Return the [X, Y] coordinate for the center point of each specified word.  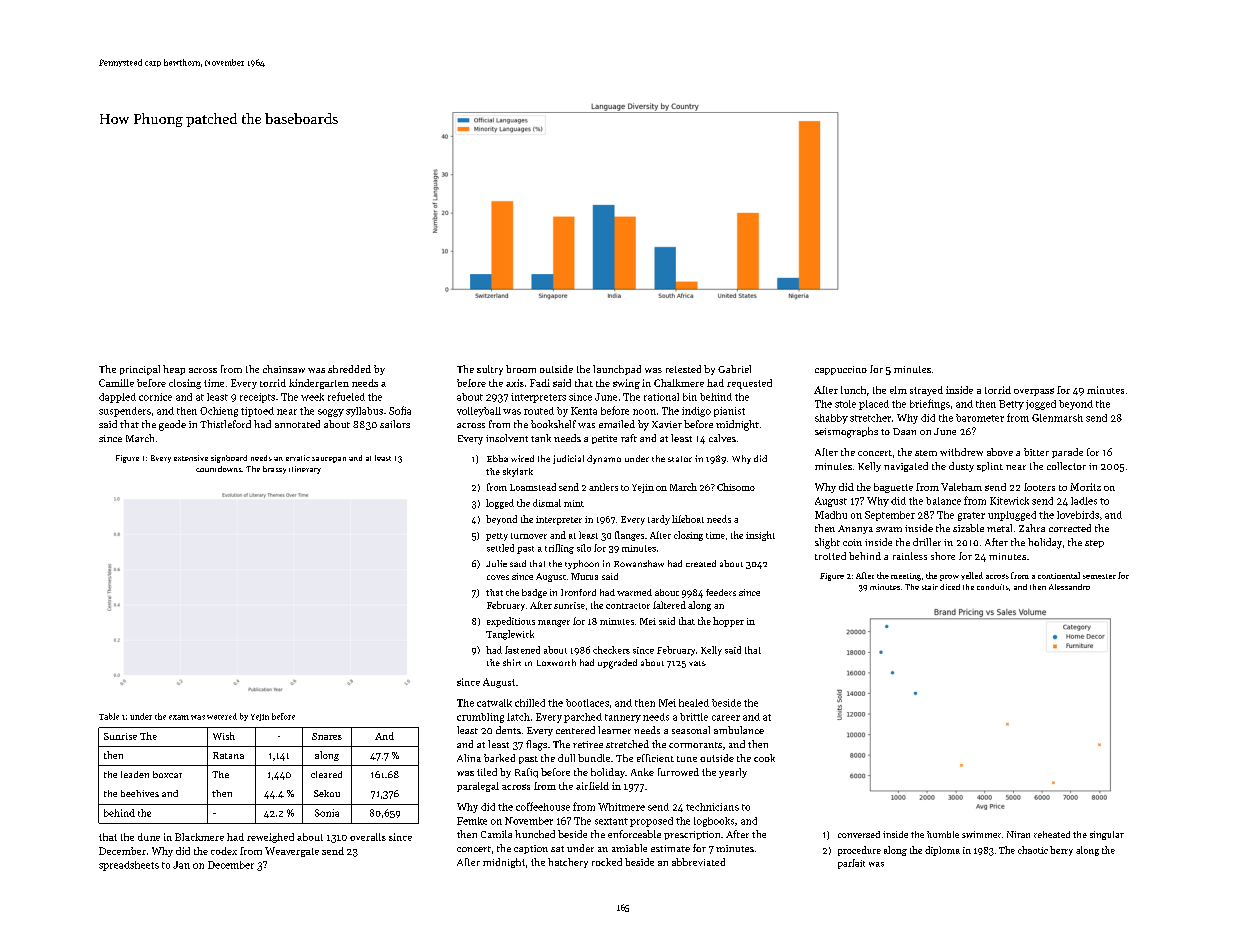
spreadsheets [129, 866]
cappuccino [841, 370]
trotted [830, 556]
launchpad [617, 370]
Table [109, 716]
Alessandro [1069, 587]
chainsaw [284, 369]
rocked [607, 862]
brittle [694, 717]
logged [500, 504]
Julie [496, 563]
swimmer [981, 834]
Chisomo [736, 487]
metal [999, 528]
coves [498, 577]
